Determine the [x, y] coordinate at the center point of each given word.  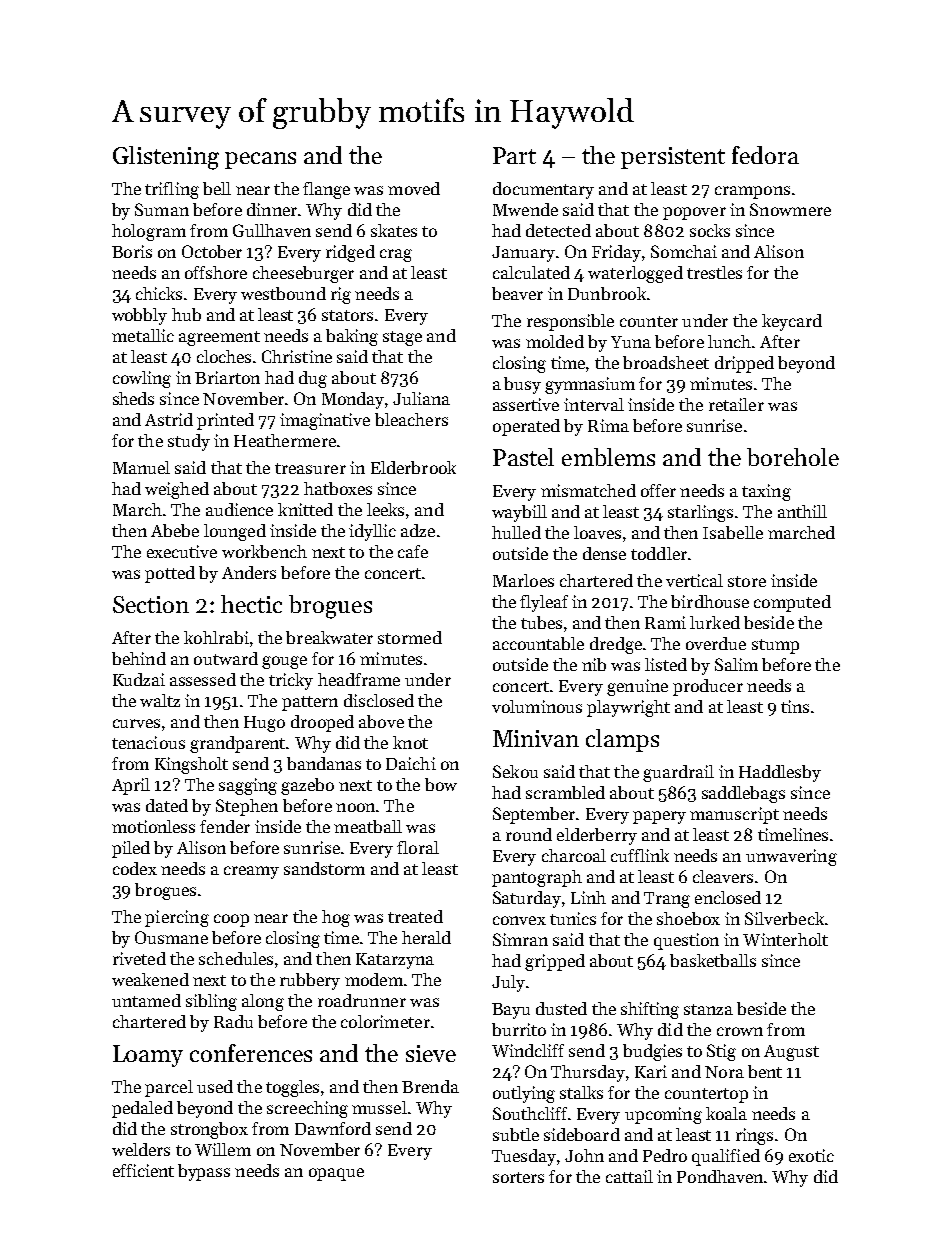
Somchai [684, 251]
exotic [811, 1155]
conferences [251, 1053]
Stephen [247, 807]
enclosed [728, 897]
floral [418, 847]
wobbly [139, 316]
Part [514, 155]
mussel [379, 1107]
